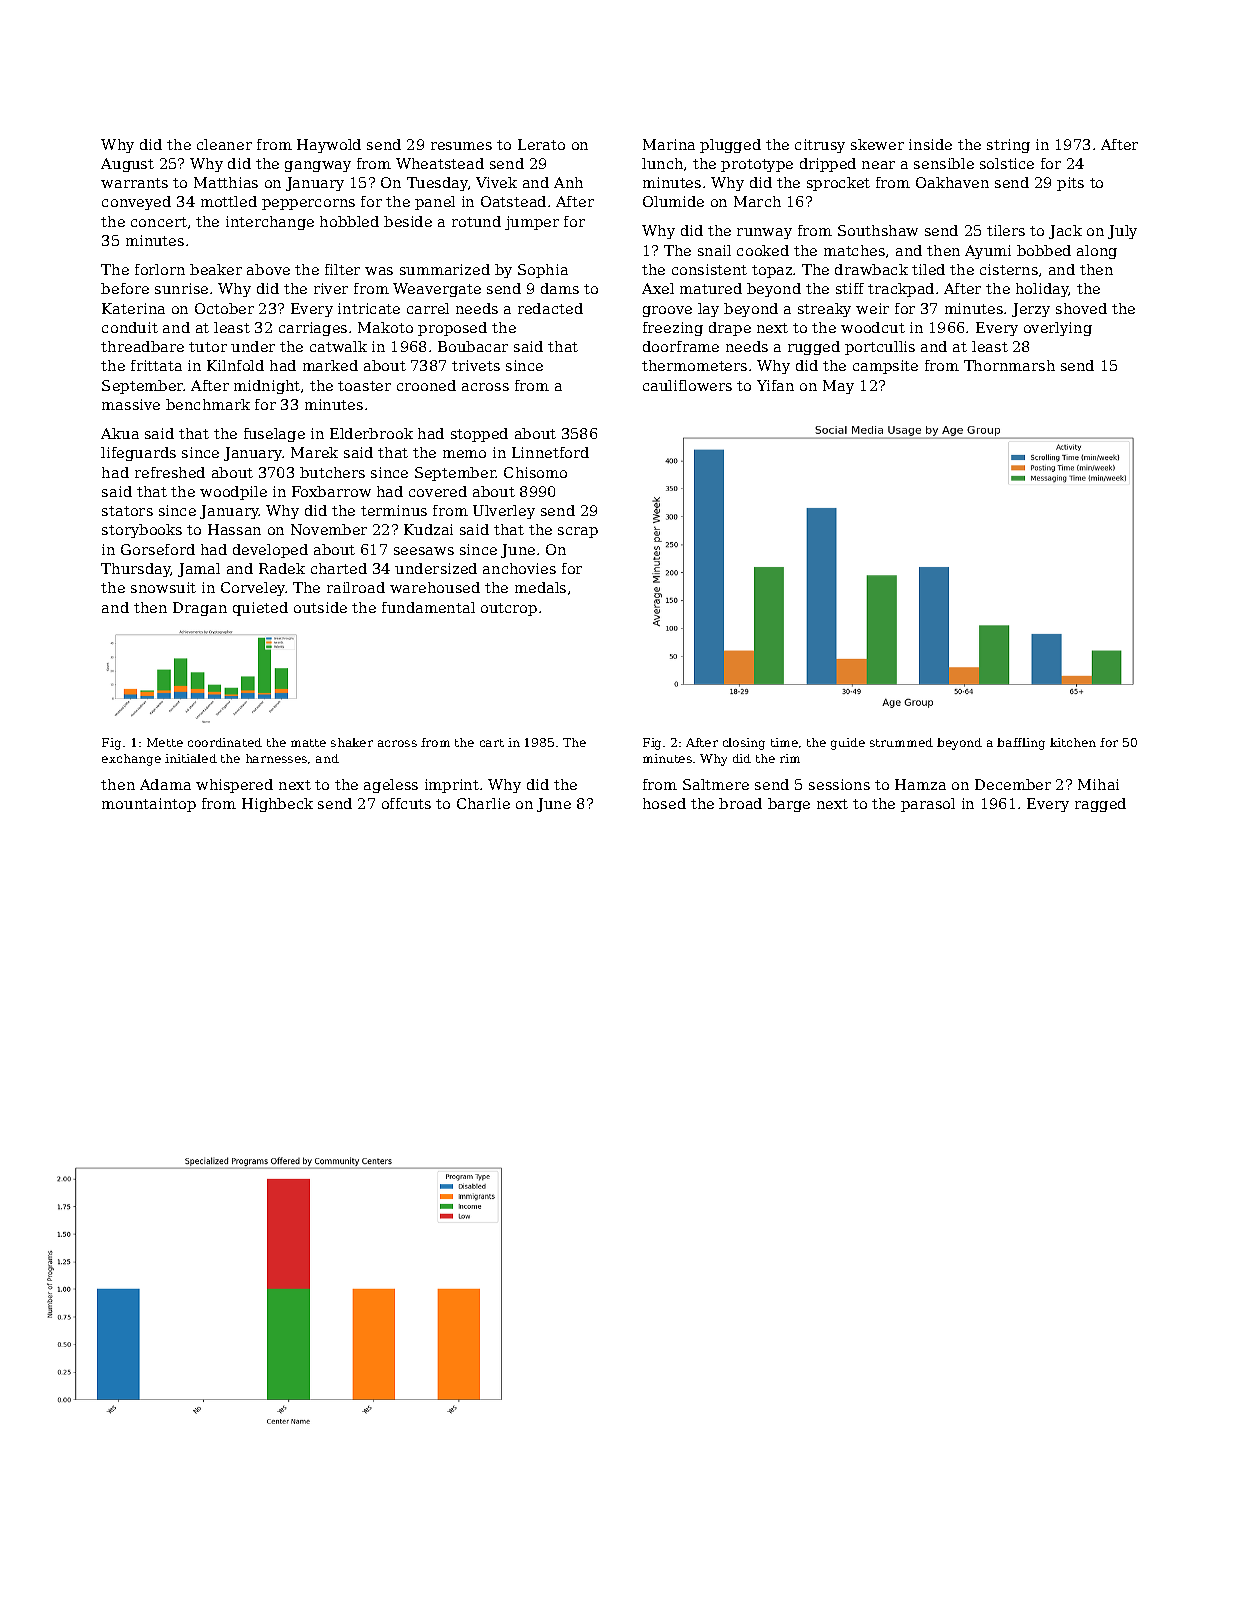 Image resolution: width=1243 pixels, height=1609 pixels. I want to click on dams, so click(560, 288).
